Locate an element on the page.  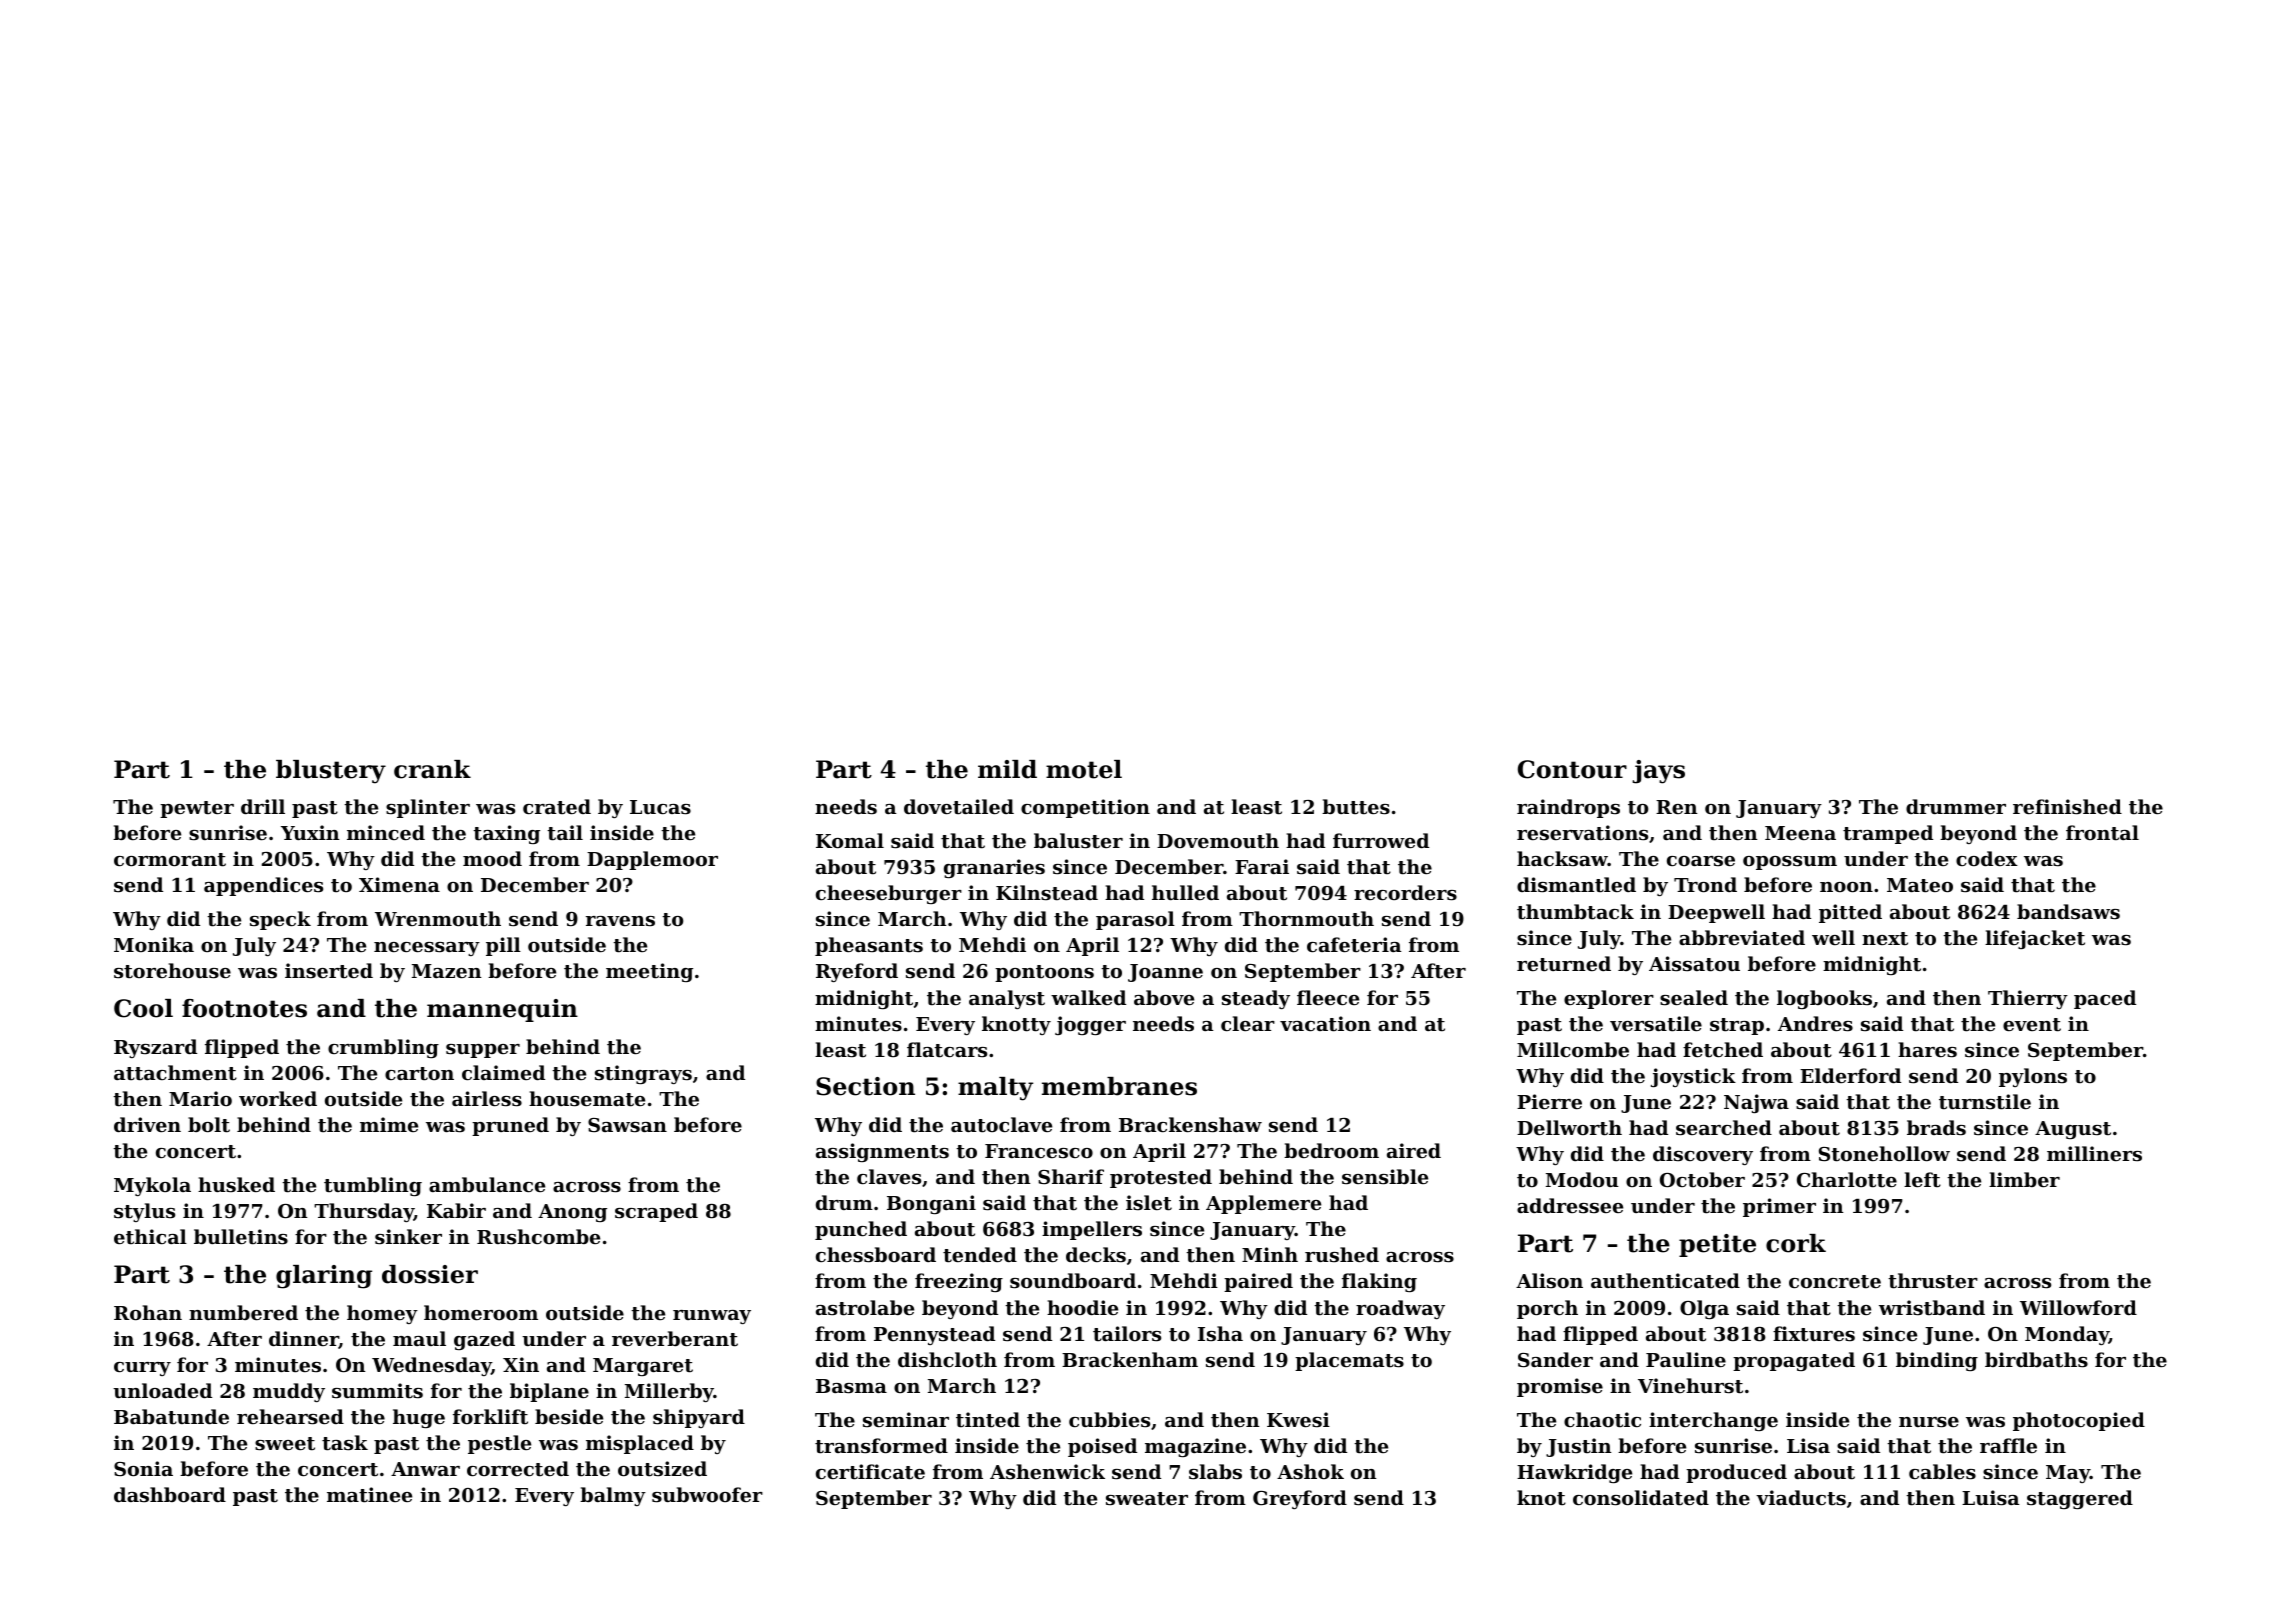
promise is located at coordinates (1560, 1387).
